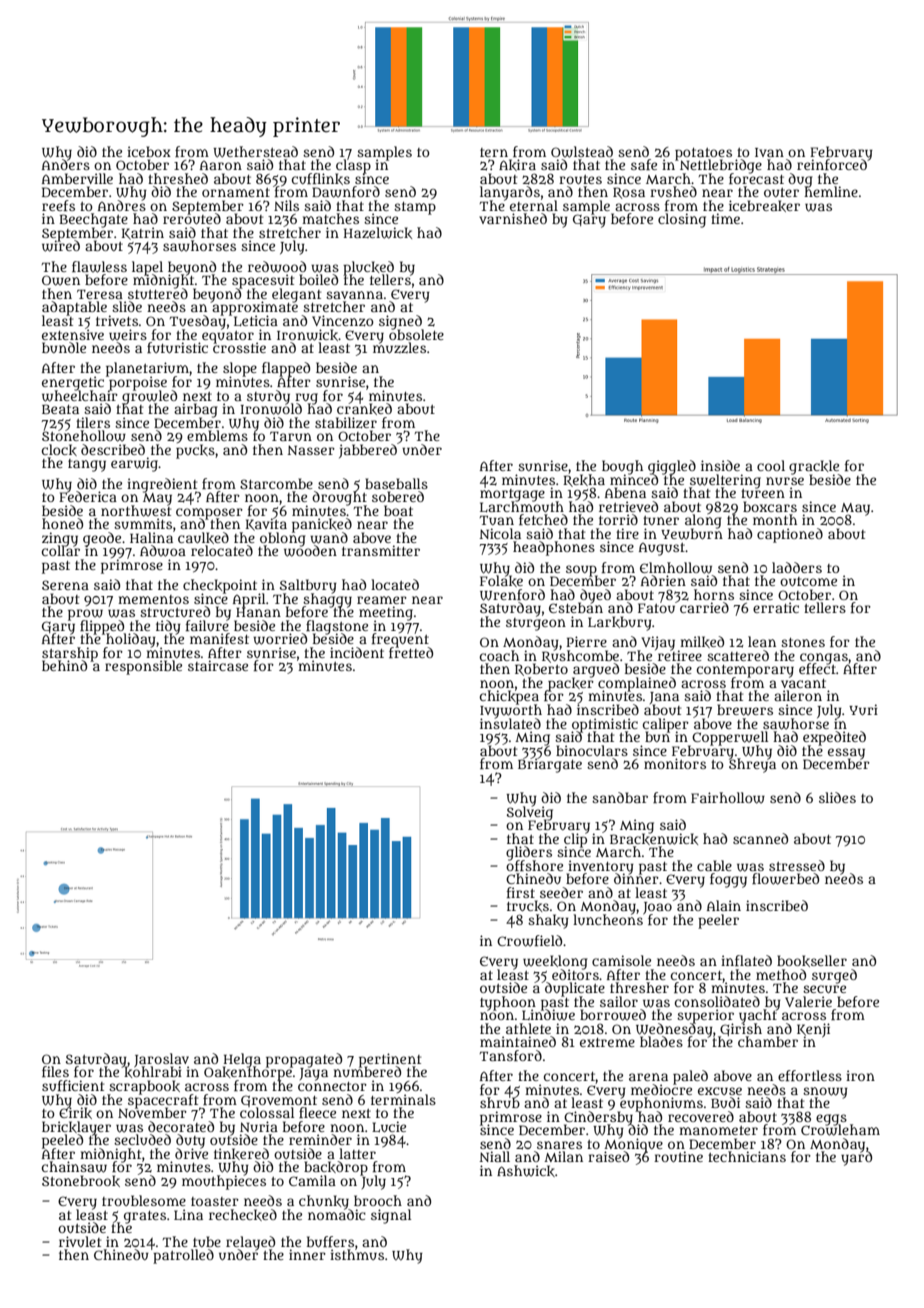 Image resolution: width=924 pixels, height=1308 pixels. What do you see at coordinates (64, 665) in the screenshot?
I see `behind` at bounding box center [64, 665].
